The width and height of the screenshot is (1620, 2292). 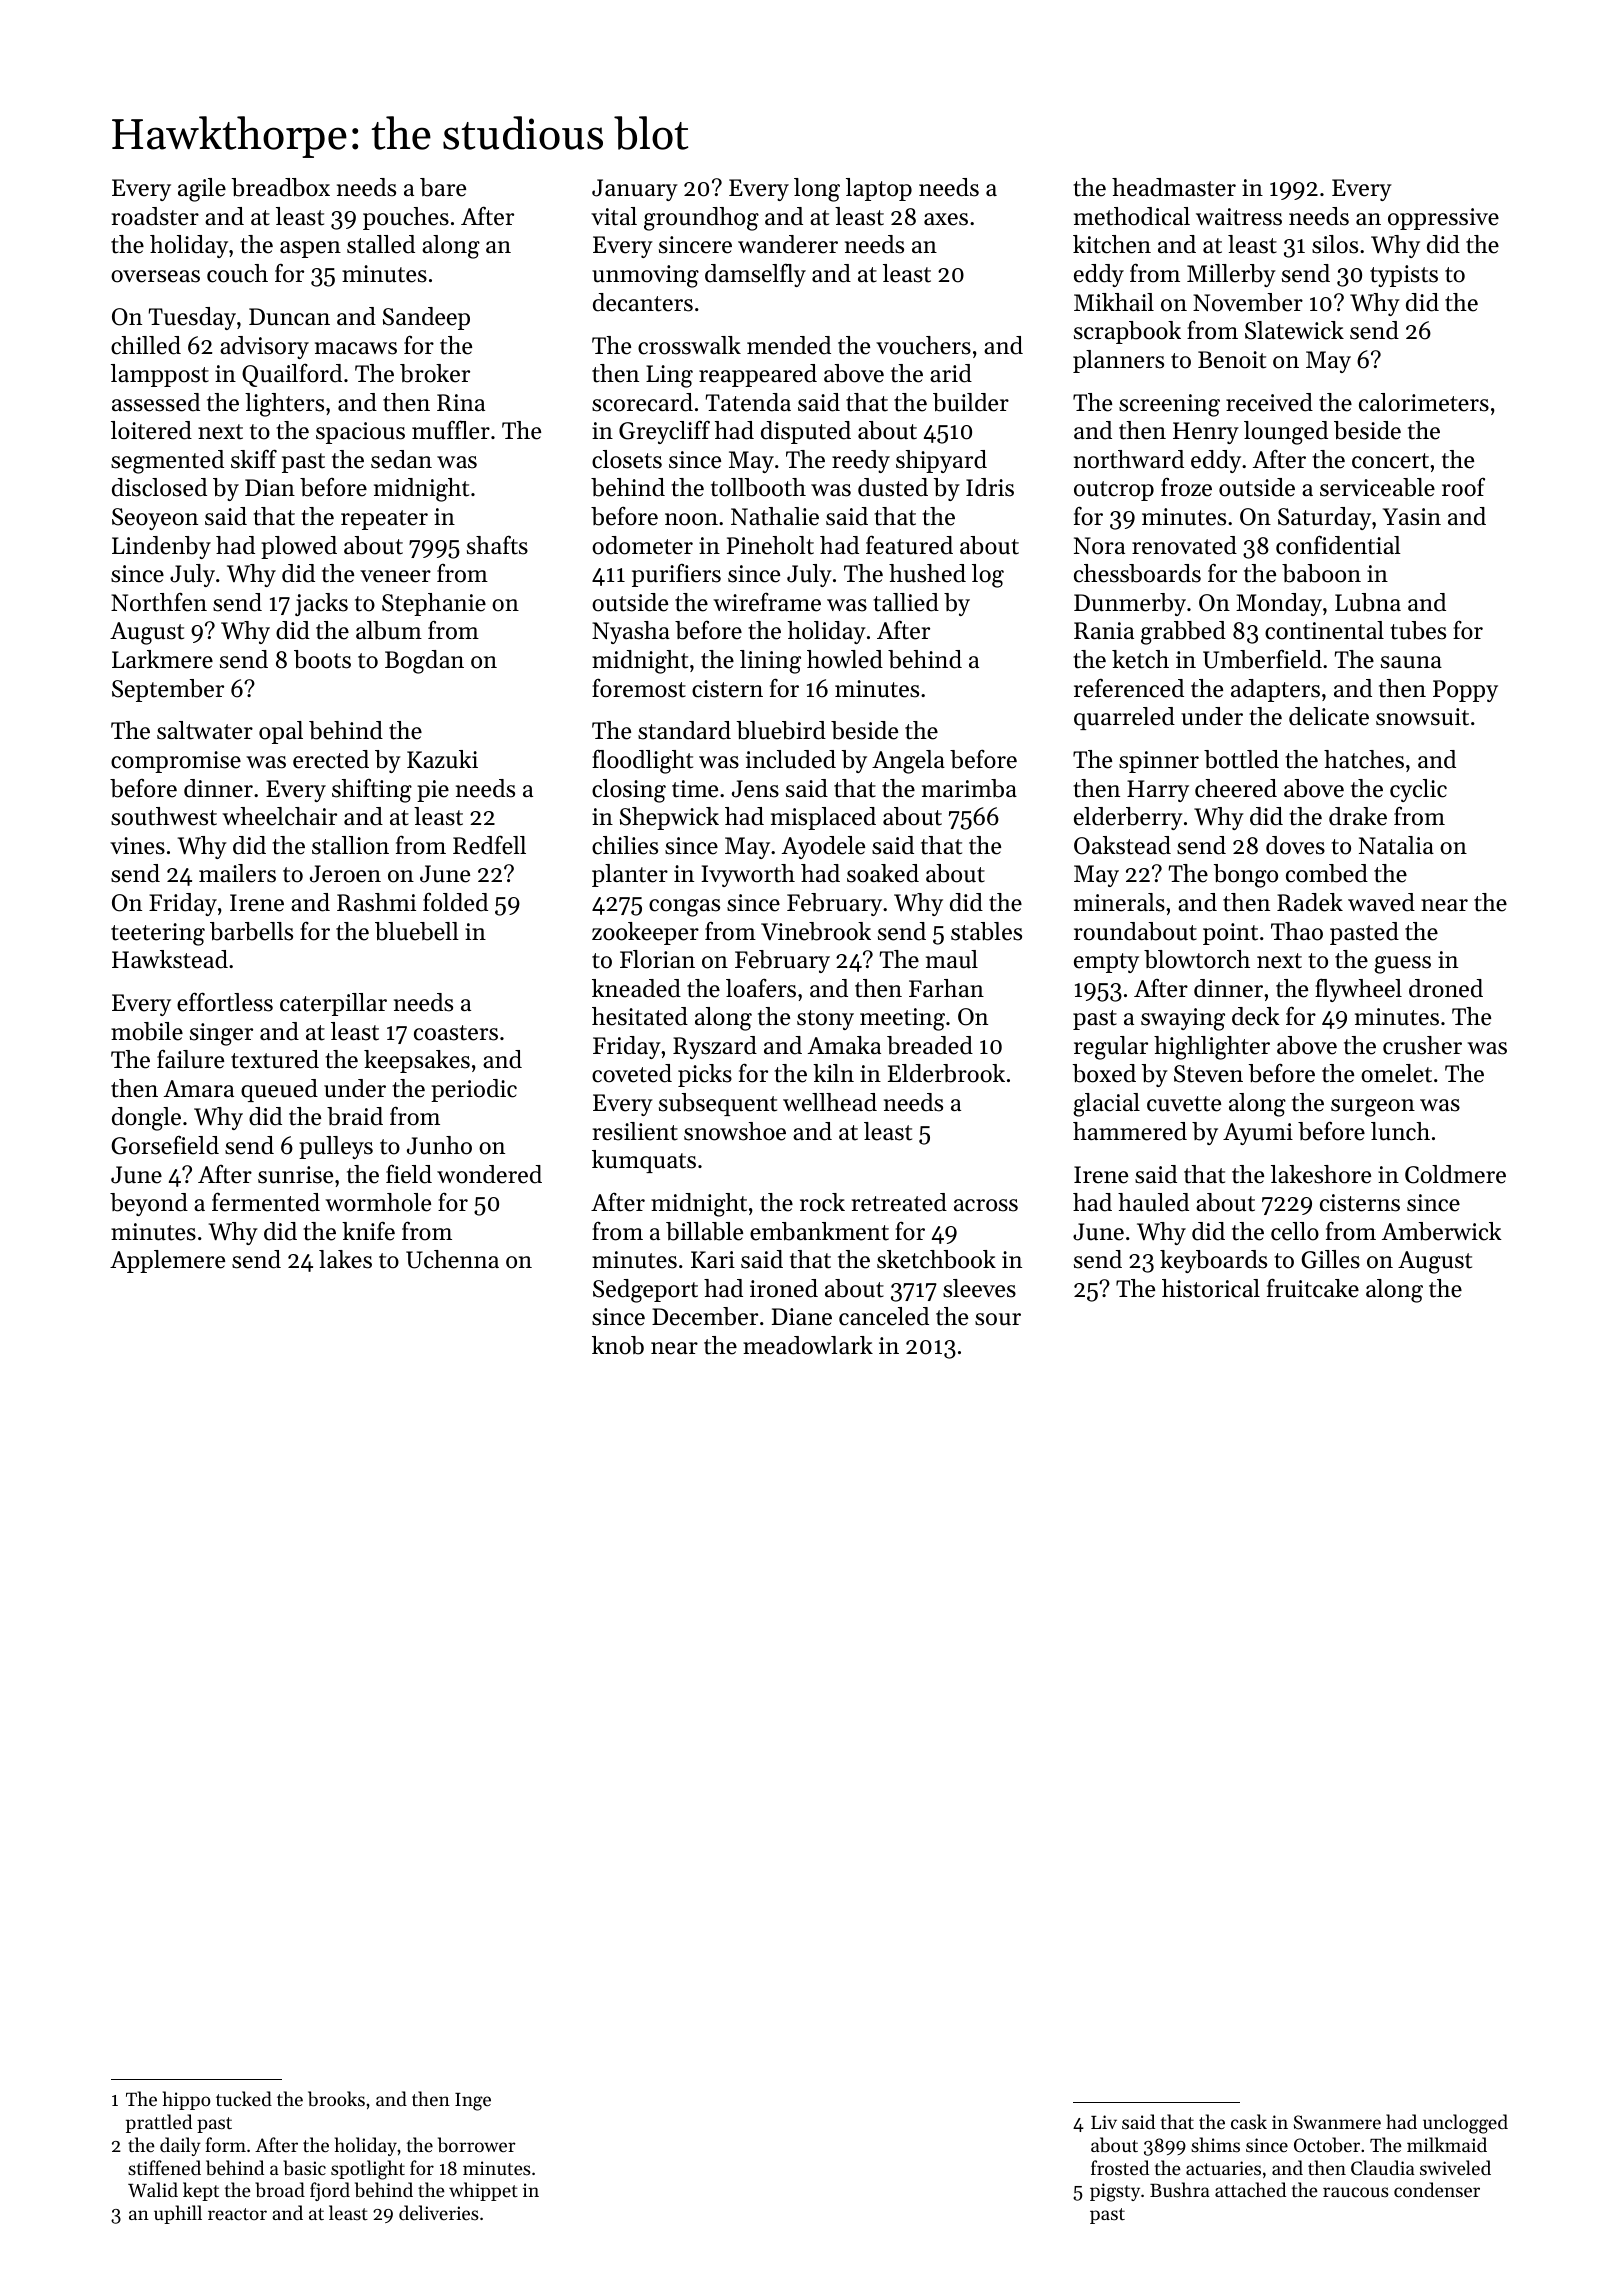 What do you see at coordinates (909, 545) in the screenshot?
I see `featured` at bounding box center [909, 545].
